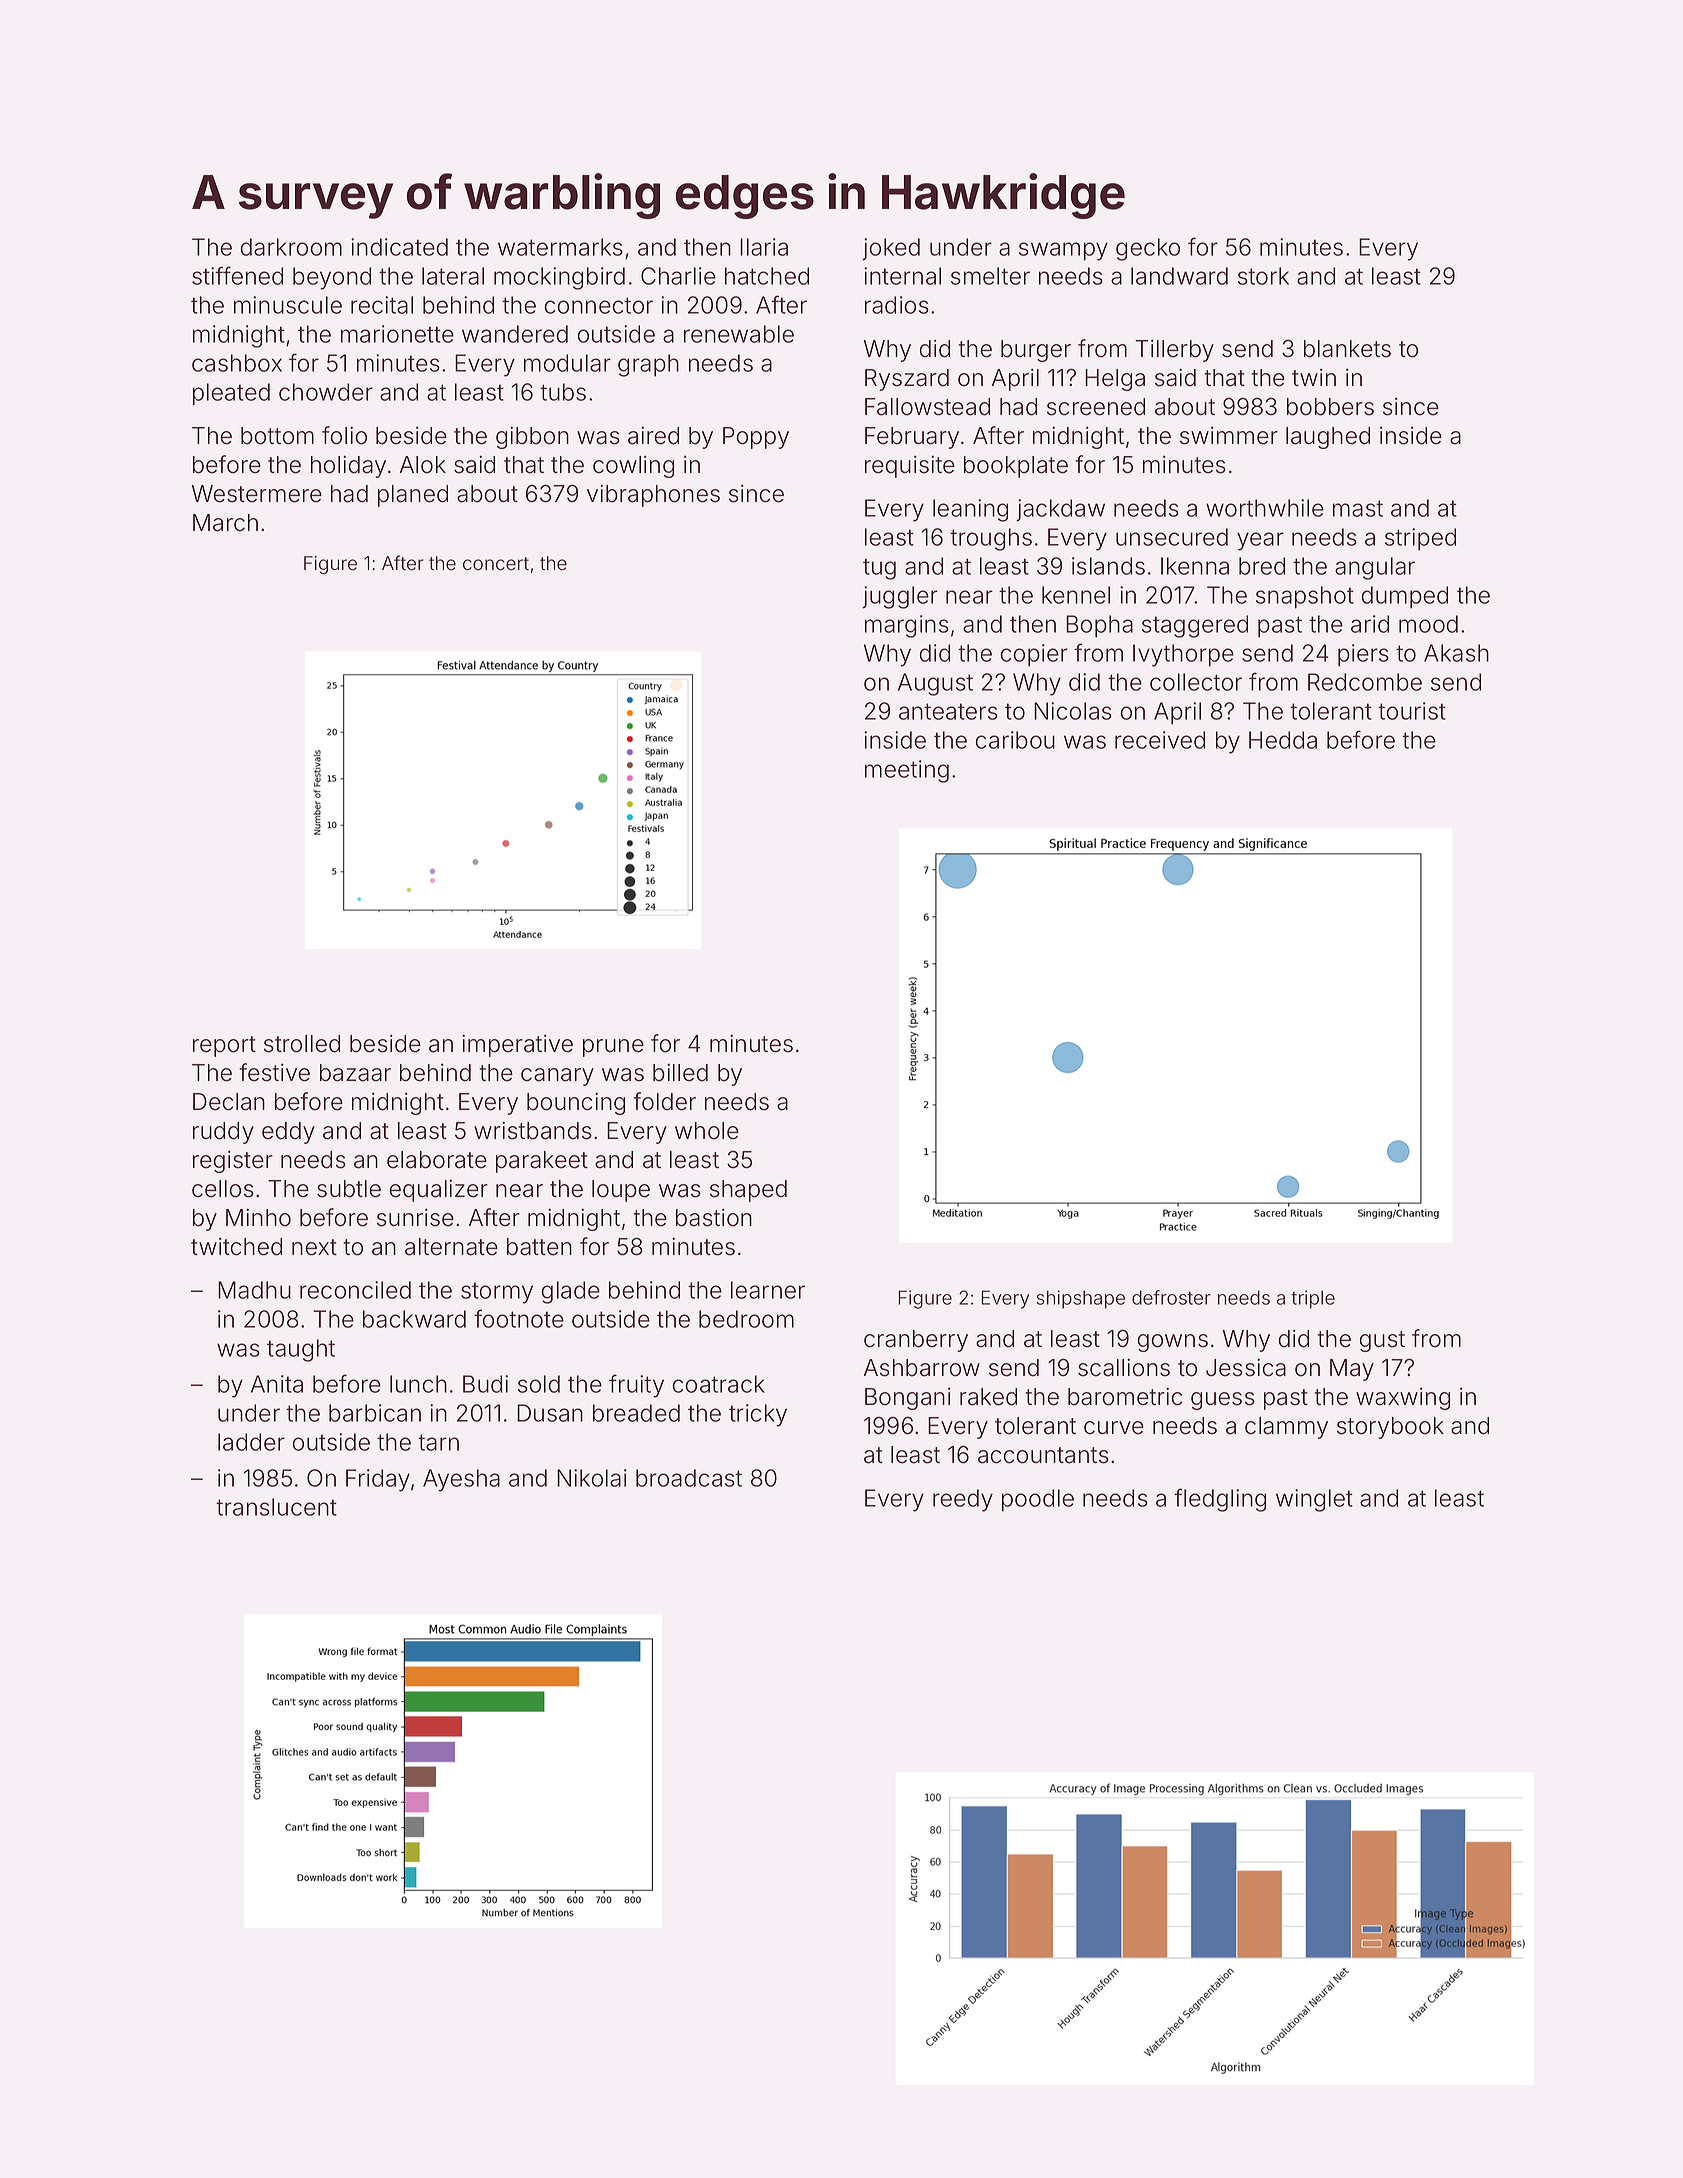 The height and width of the screenshot is (2178, 1683). What do you see at coordinates (1263, 276) in the screenshot?
I see `stork` at bounding box center [1263, 276].
